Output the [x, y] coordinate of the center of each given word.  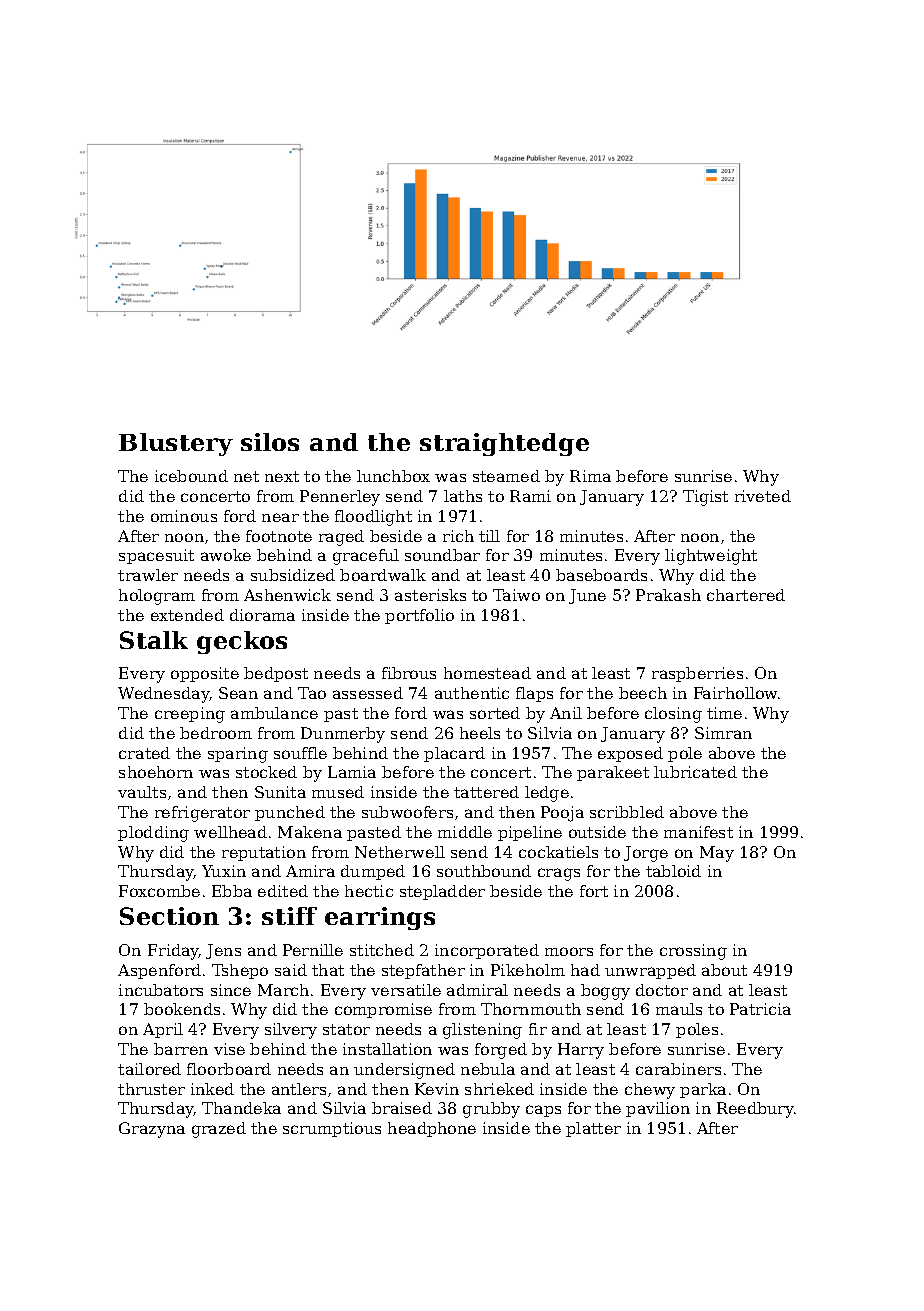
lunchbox [393, 476]
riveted [763, 496]
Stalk [154, 640]
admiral [477, 990]
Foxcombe [159, 891]
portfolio [419, 616]
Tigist [705, 498]
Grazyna [152, 1130]
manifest [698, 832]
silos [270, 442]
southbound [484, 871]
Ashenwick [287, 595]
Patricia [760, 1009]
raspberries [697, 674]
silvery [291, 1031]
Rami [530, 496]
